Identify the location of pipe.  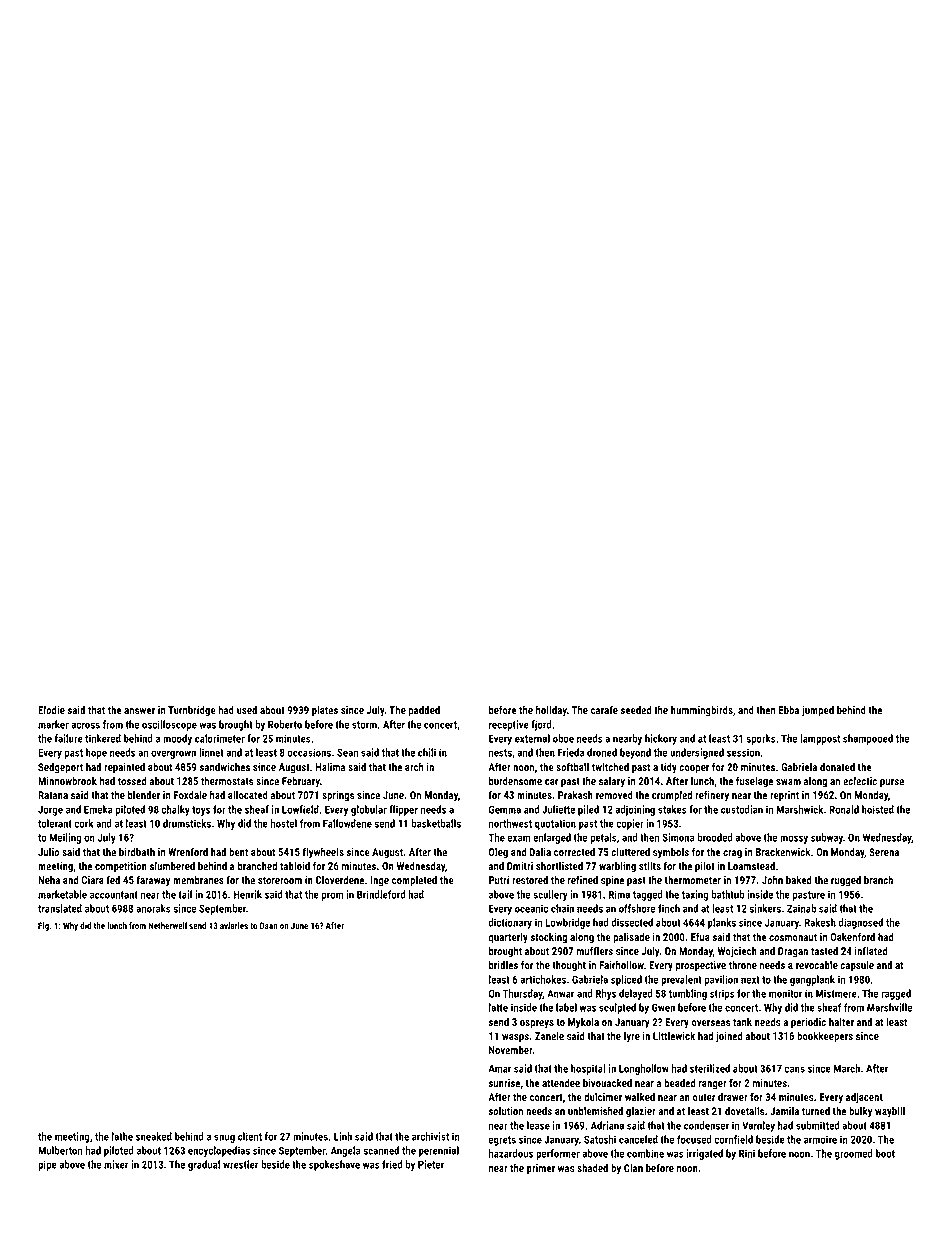
(47, 1165).
